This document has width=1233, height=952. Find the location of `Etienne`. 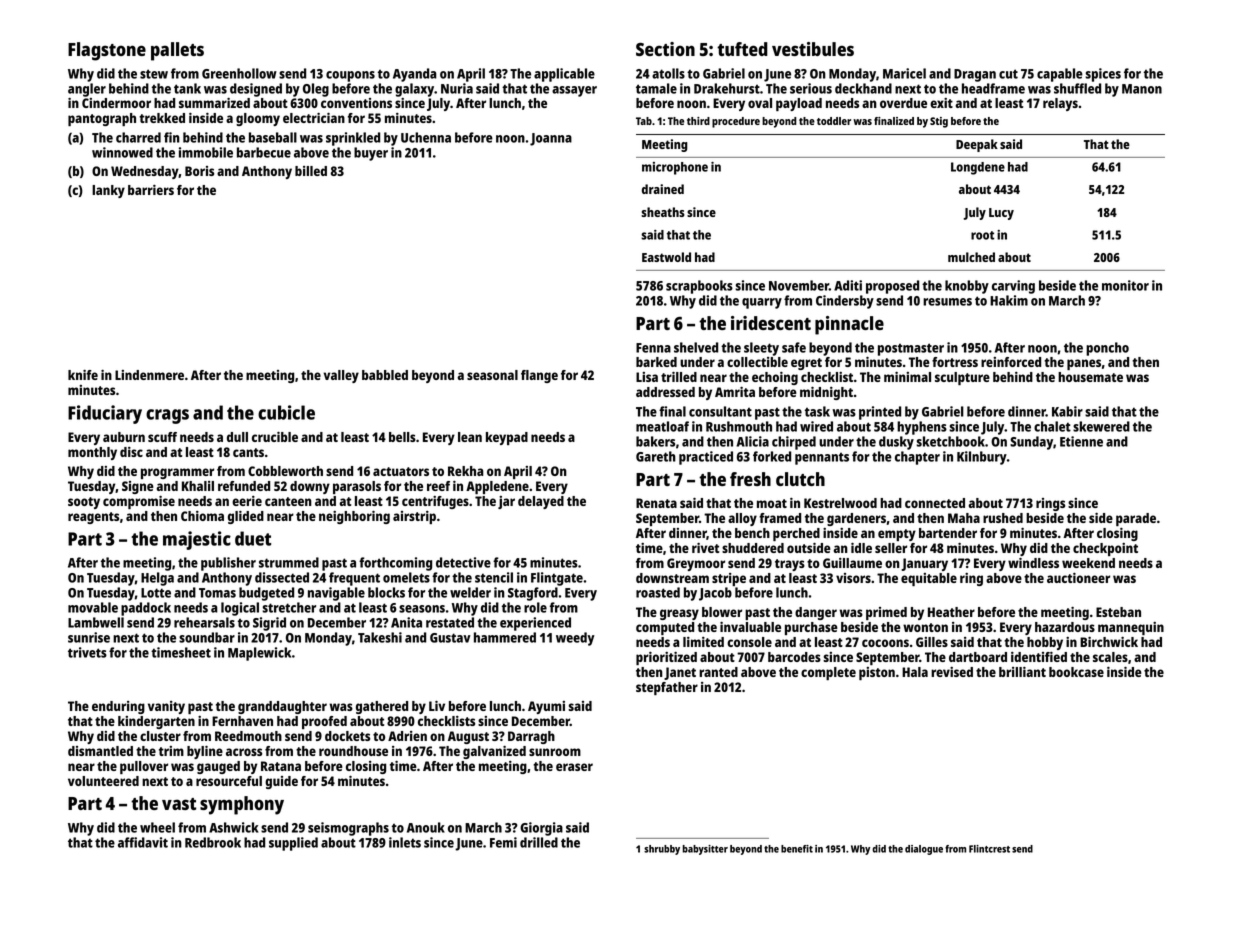

Etienne is located at coordinates (1081, 441).
